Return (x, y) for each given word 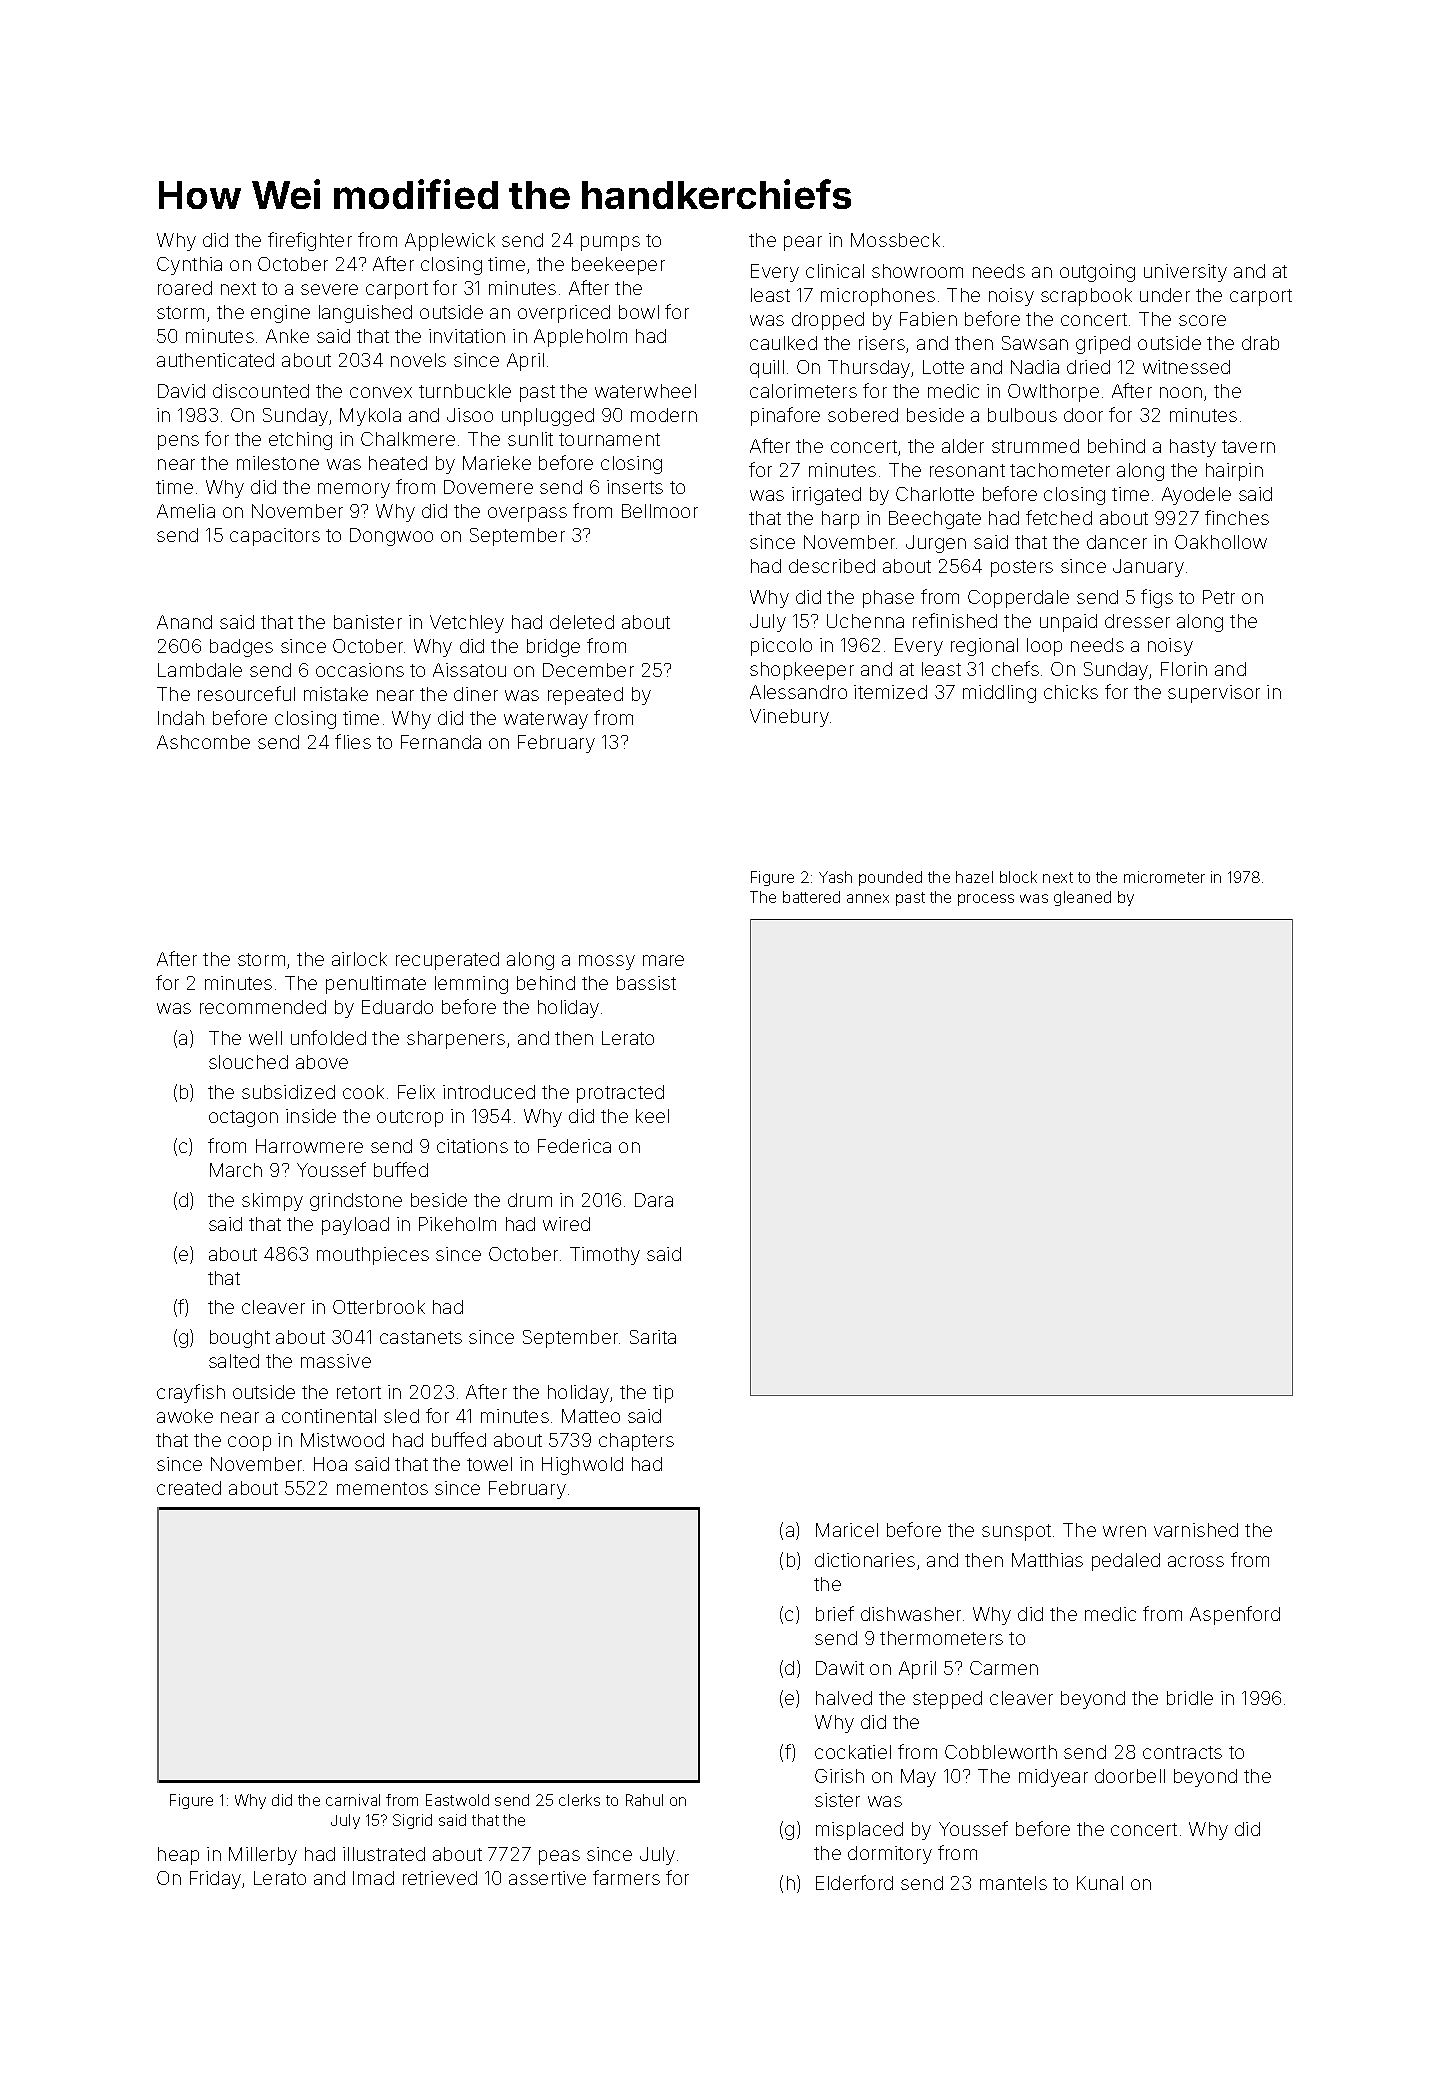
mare (663, 960)
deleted (582, 622)
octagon (243, 1118)
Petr (1219, 597)
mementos (382, 1488)
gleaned (1082, 898)
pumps (610, 243)
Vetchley (467, 624)
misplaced (859, 1831)
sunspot (1016, 1532)
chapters (636, 1442)
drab (1260, 343)
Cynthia (189, 266)
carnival (353, 1800)
